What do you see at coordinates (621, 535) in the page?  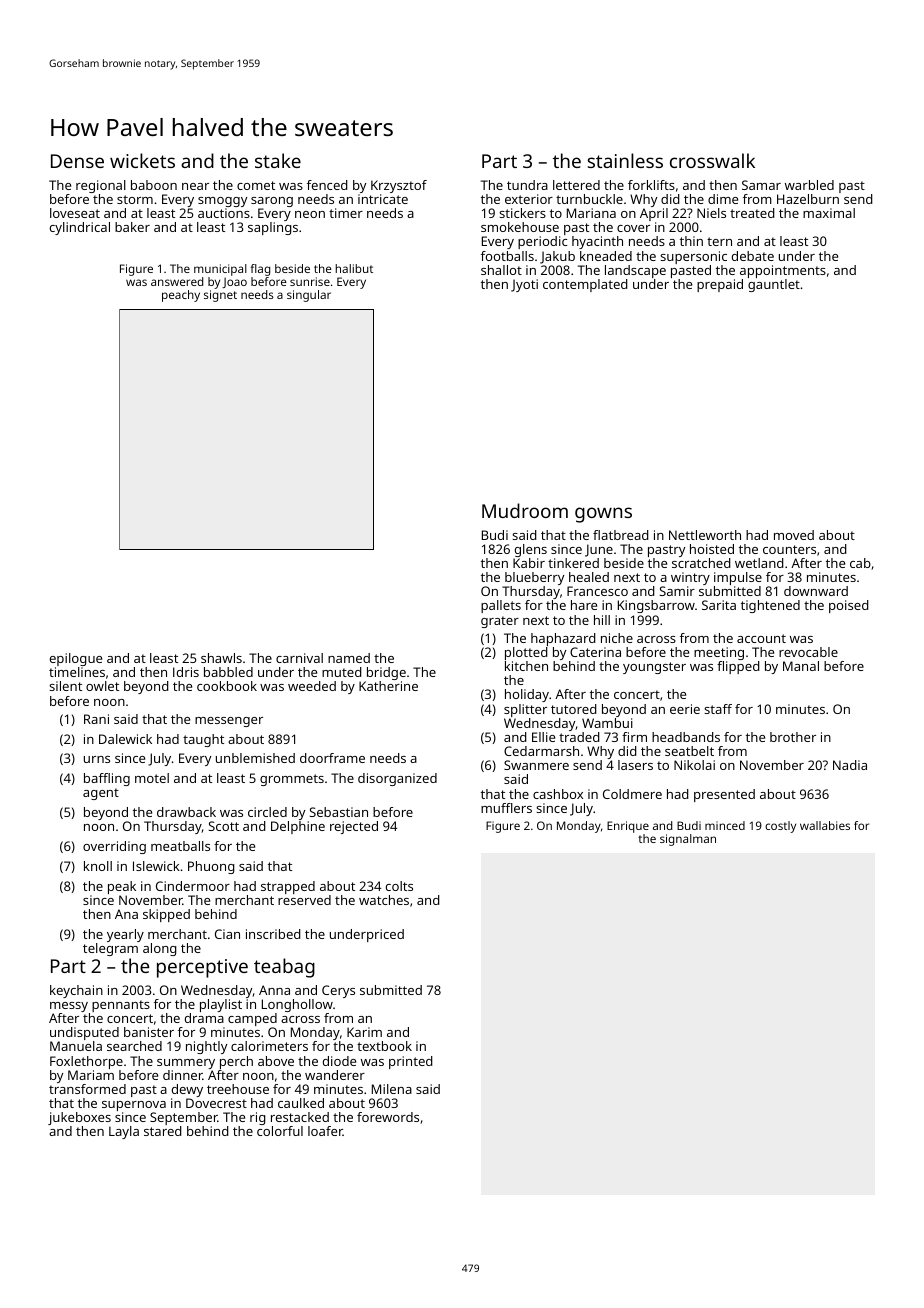 I see `flatbread` at bounding box center [621, 535].
